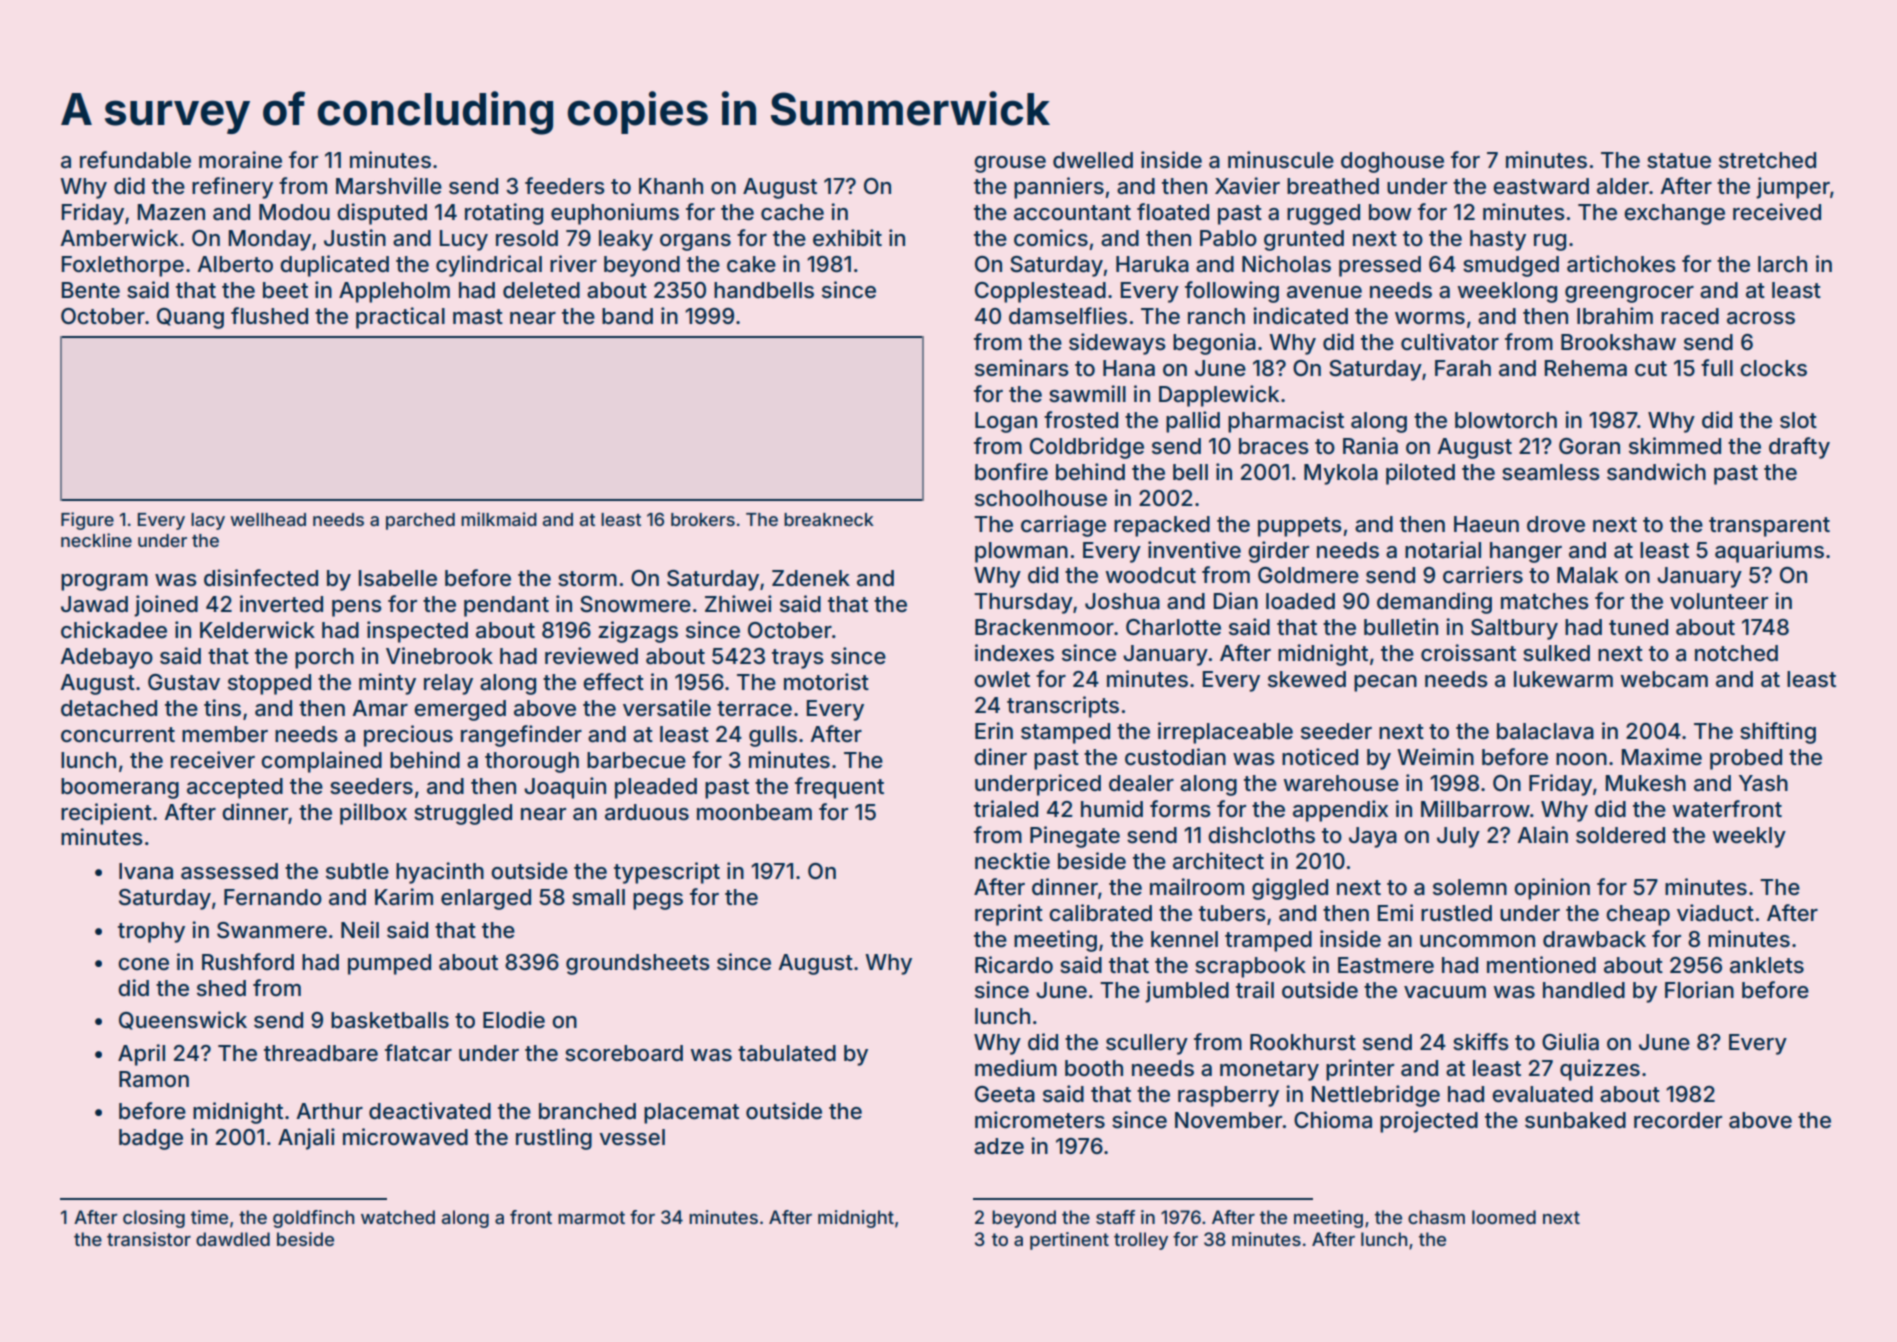 The width and height of the page is (1897, 1342). I want to click on Pinegate, so click(1075, 837).
